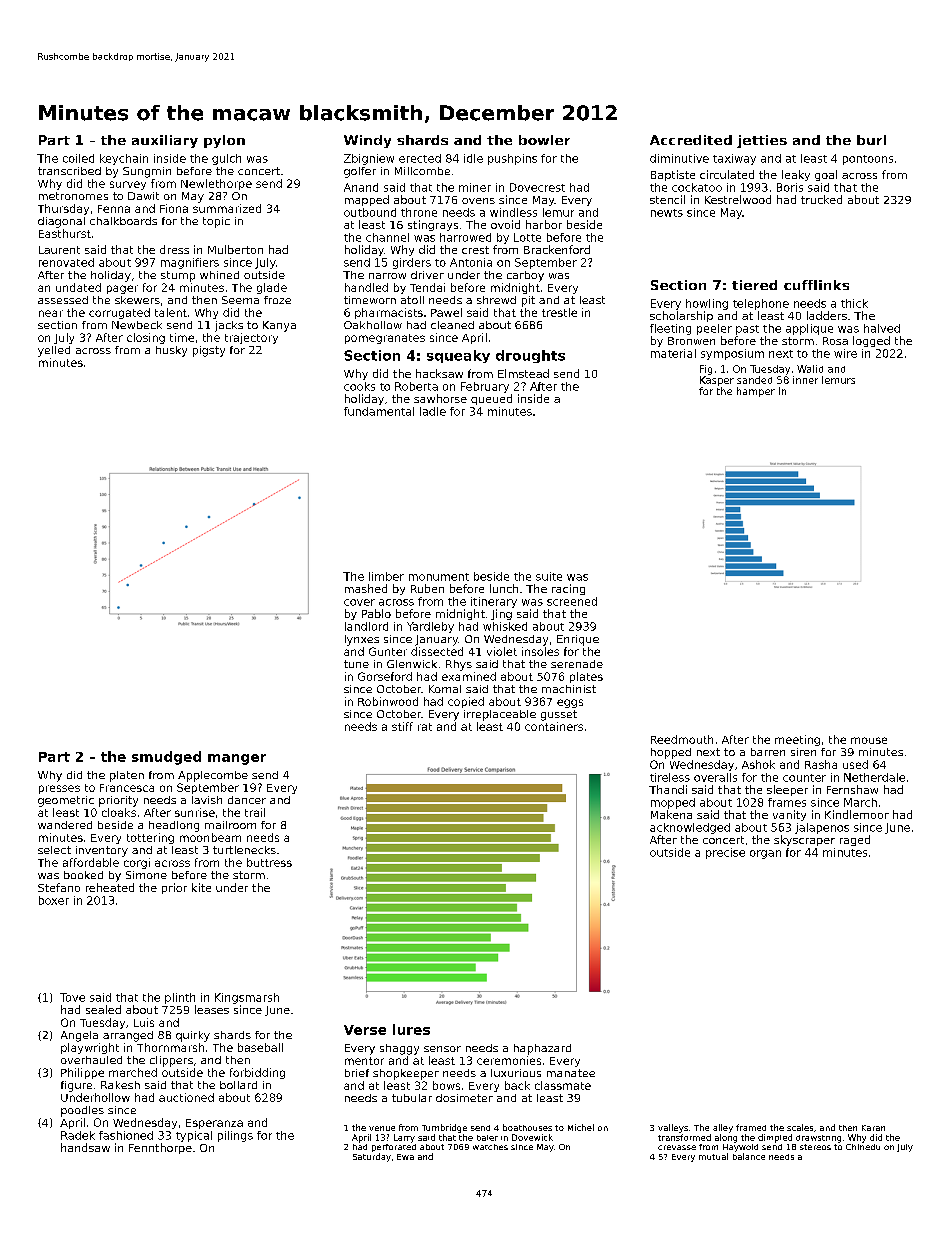 The height and width of the image is (1233, 952). I want to click on telephone, so click(761, 304).
